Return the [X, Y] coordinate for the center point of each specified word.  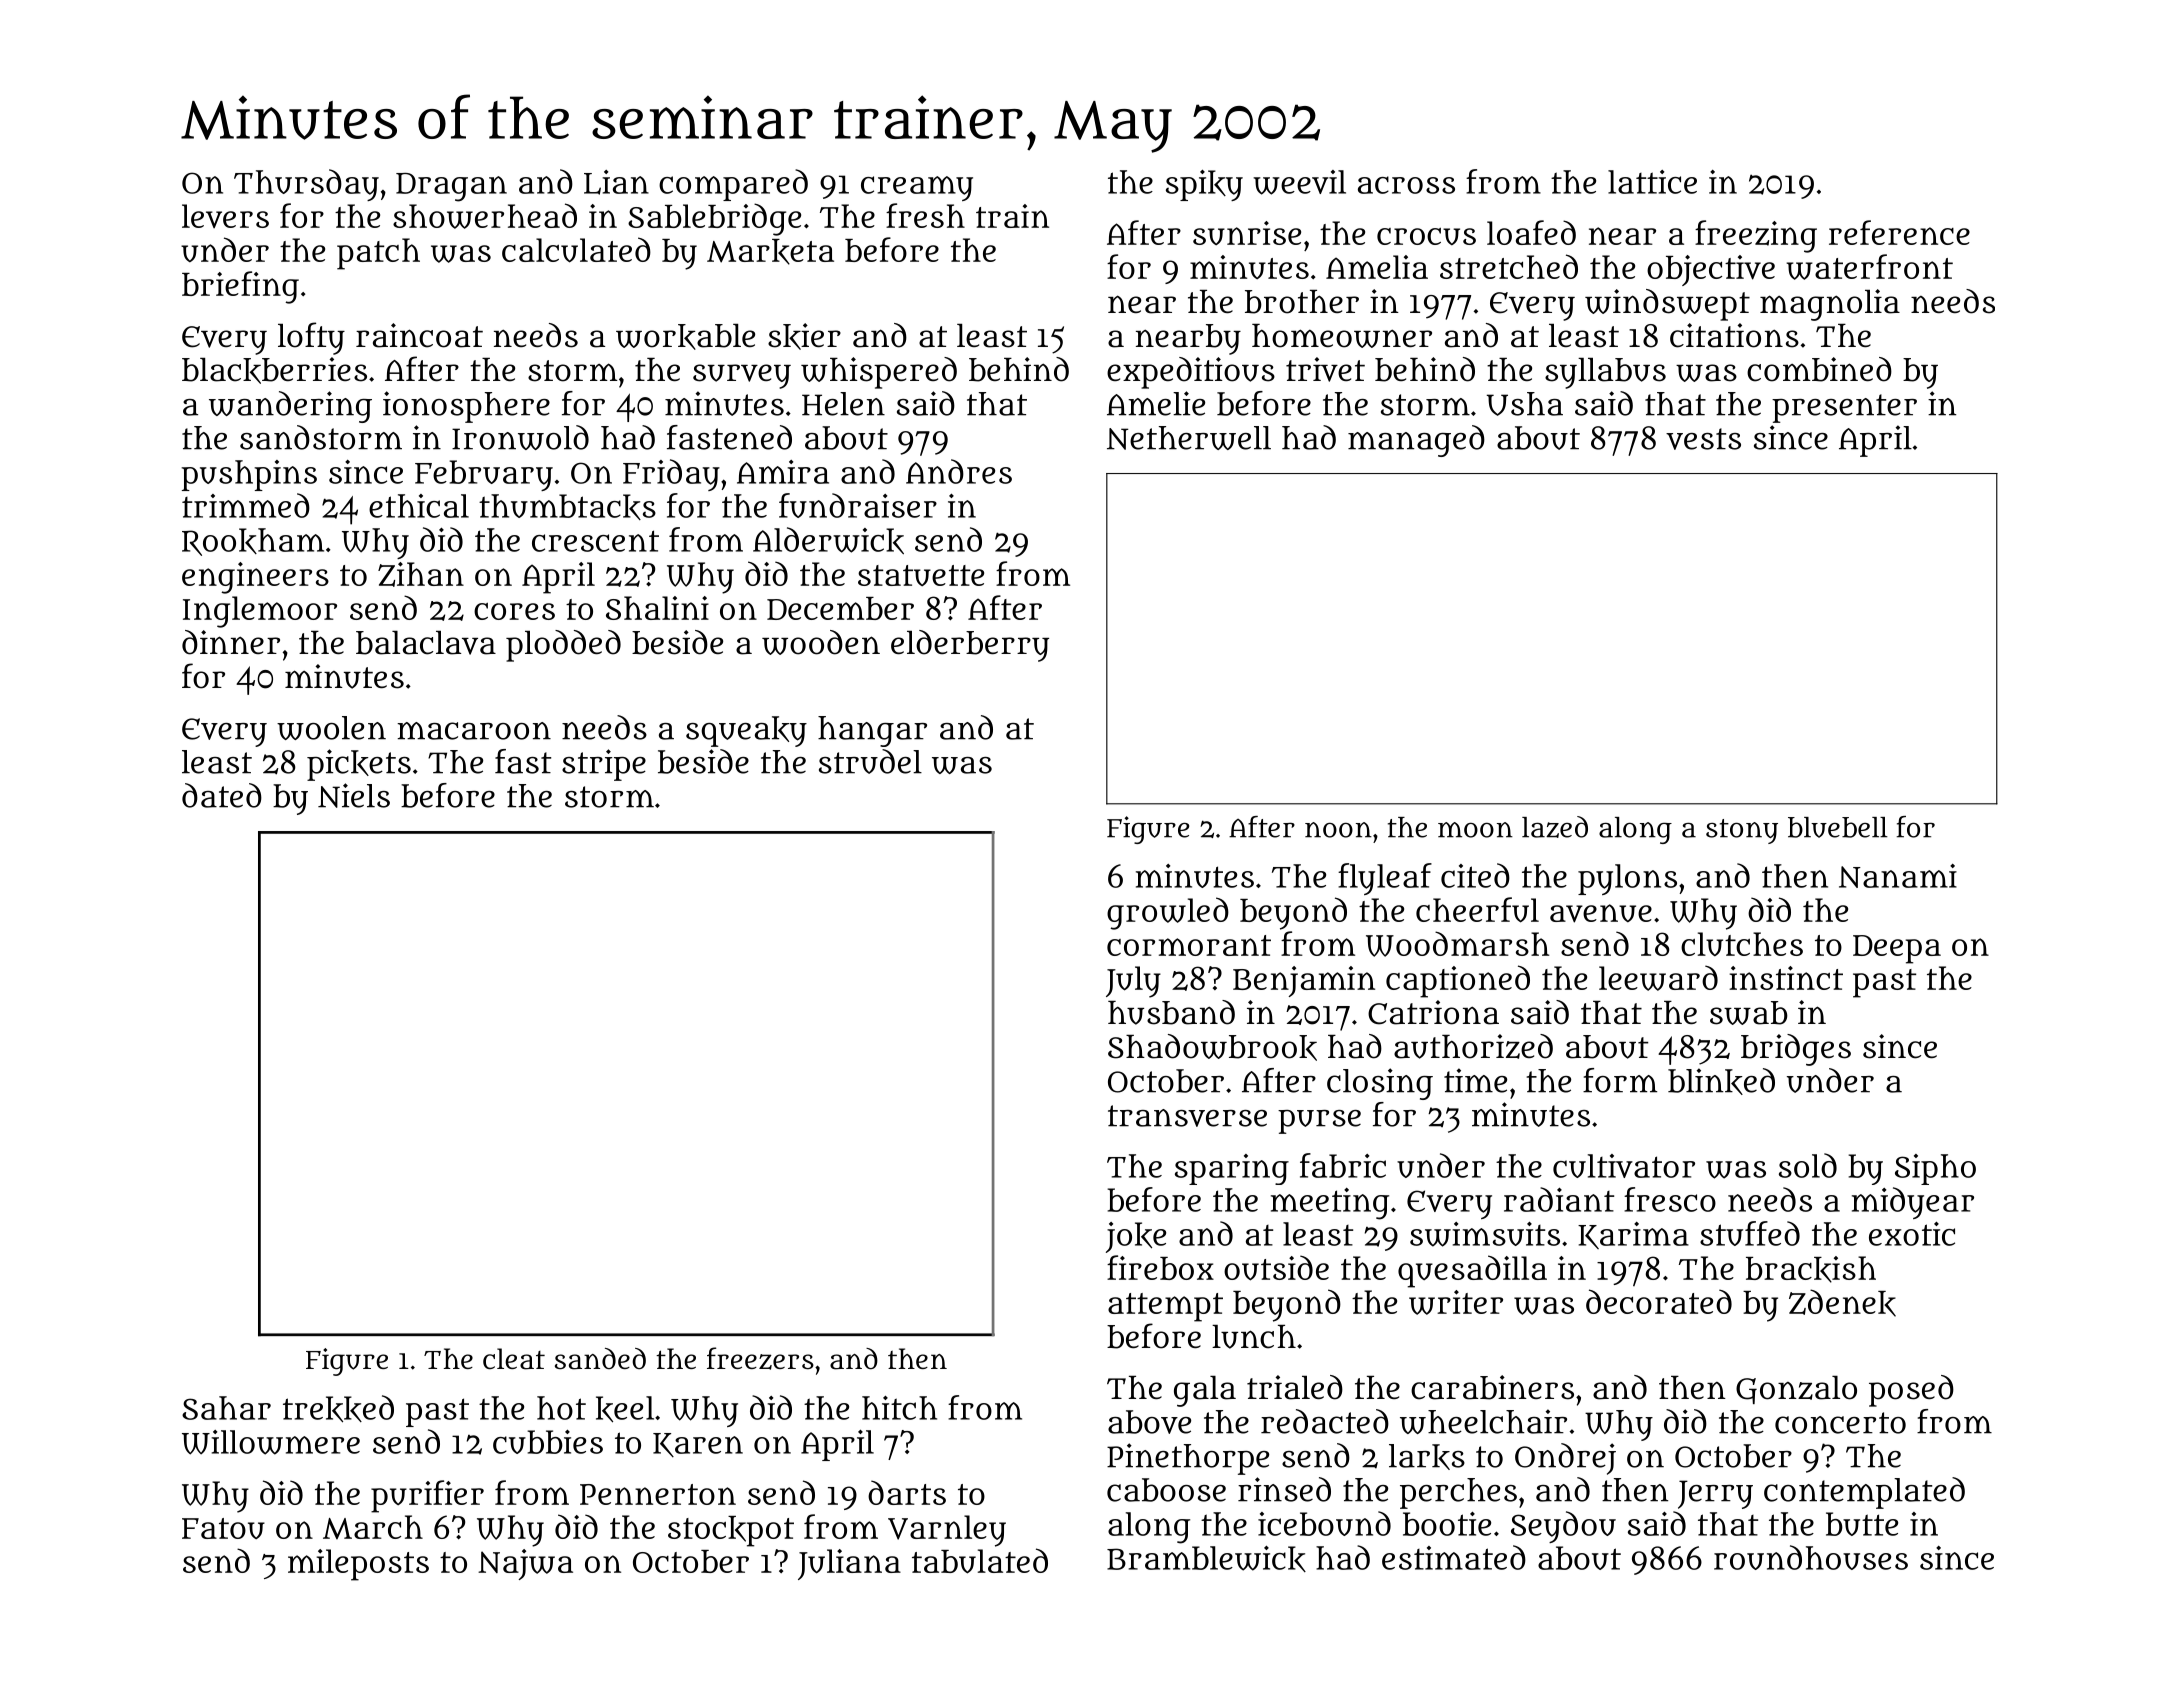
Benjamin [1304, 981]
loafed [1531, 232]
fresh [925, 215]
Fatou [223, 1528]
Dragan [451, 187]
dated [222, 795]
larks [1427, 1457]
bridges [1796, 1050]
